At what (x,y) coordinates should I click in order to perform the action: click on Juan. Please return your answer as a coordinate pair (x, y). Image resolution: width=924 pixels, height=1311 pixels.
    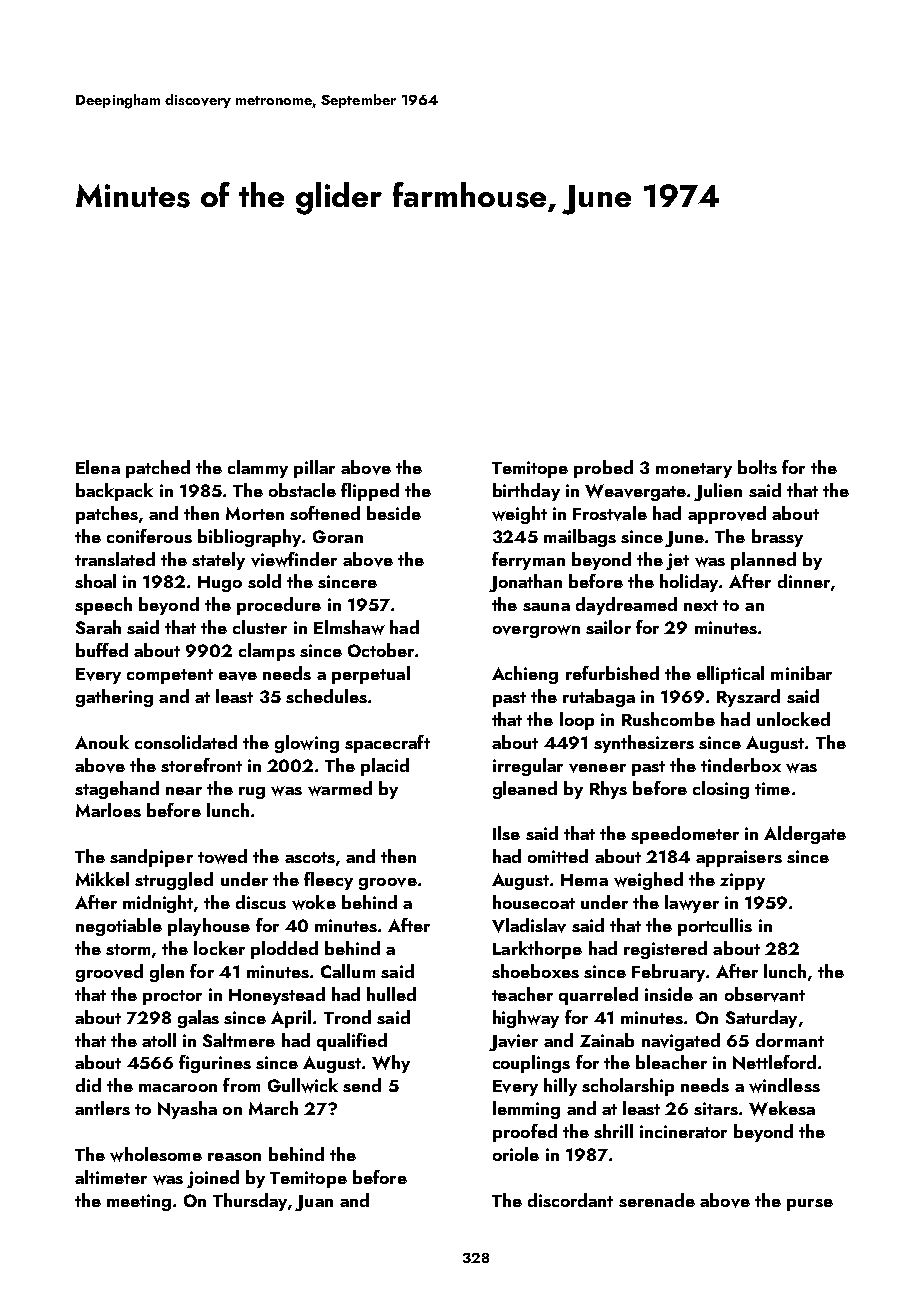
    Looking at the image, I should click on (314, 1203).
